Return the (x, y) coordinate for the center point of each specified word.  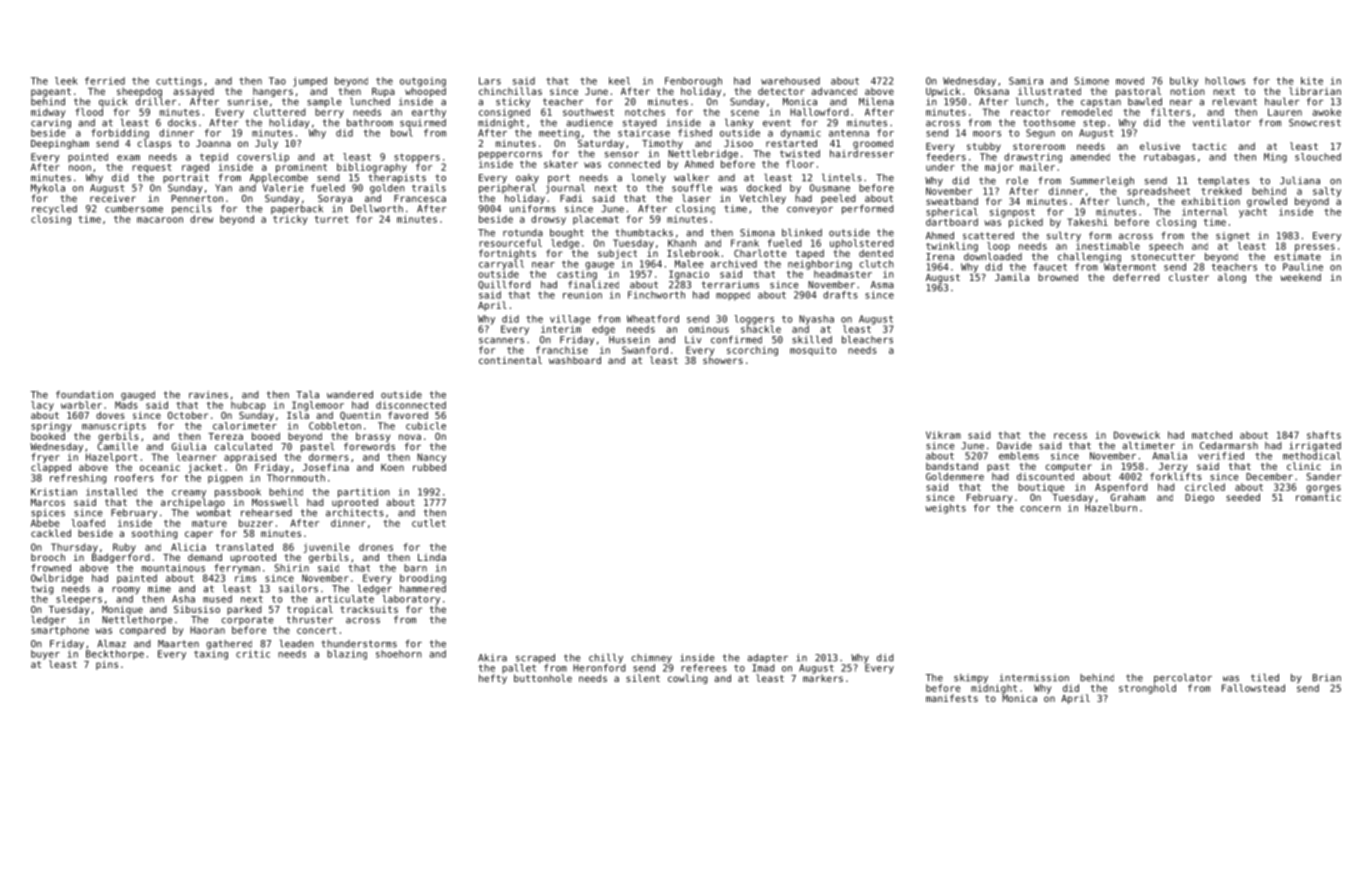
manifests (952, 698)
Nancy (431, 458)
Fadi (571, 198)
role (1017, 180)
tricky (290, 220)
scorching (752, 351)
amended (1090, 157)
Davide (1014, 446)
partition (364, 493)
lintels (842, 177)
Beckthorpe (115, 655)
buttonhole (543, 678)
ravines (208, 395)
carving (51, 124)
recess (1070, 436)
